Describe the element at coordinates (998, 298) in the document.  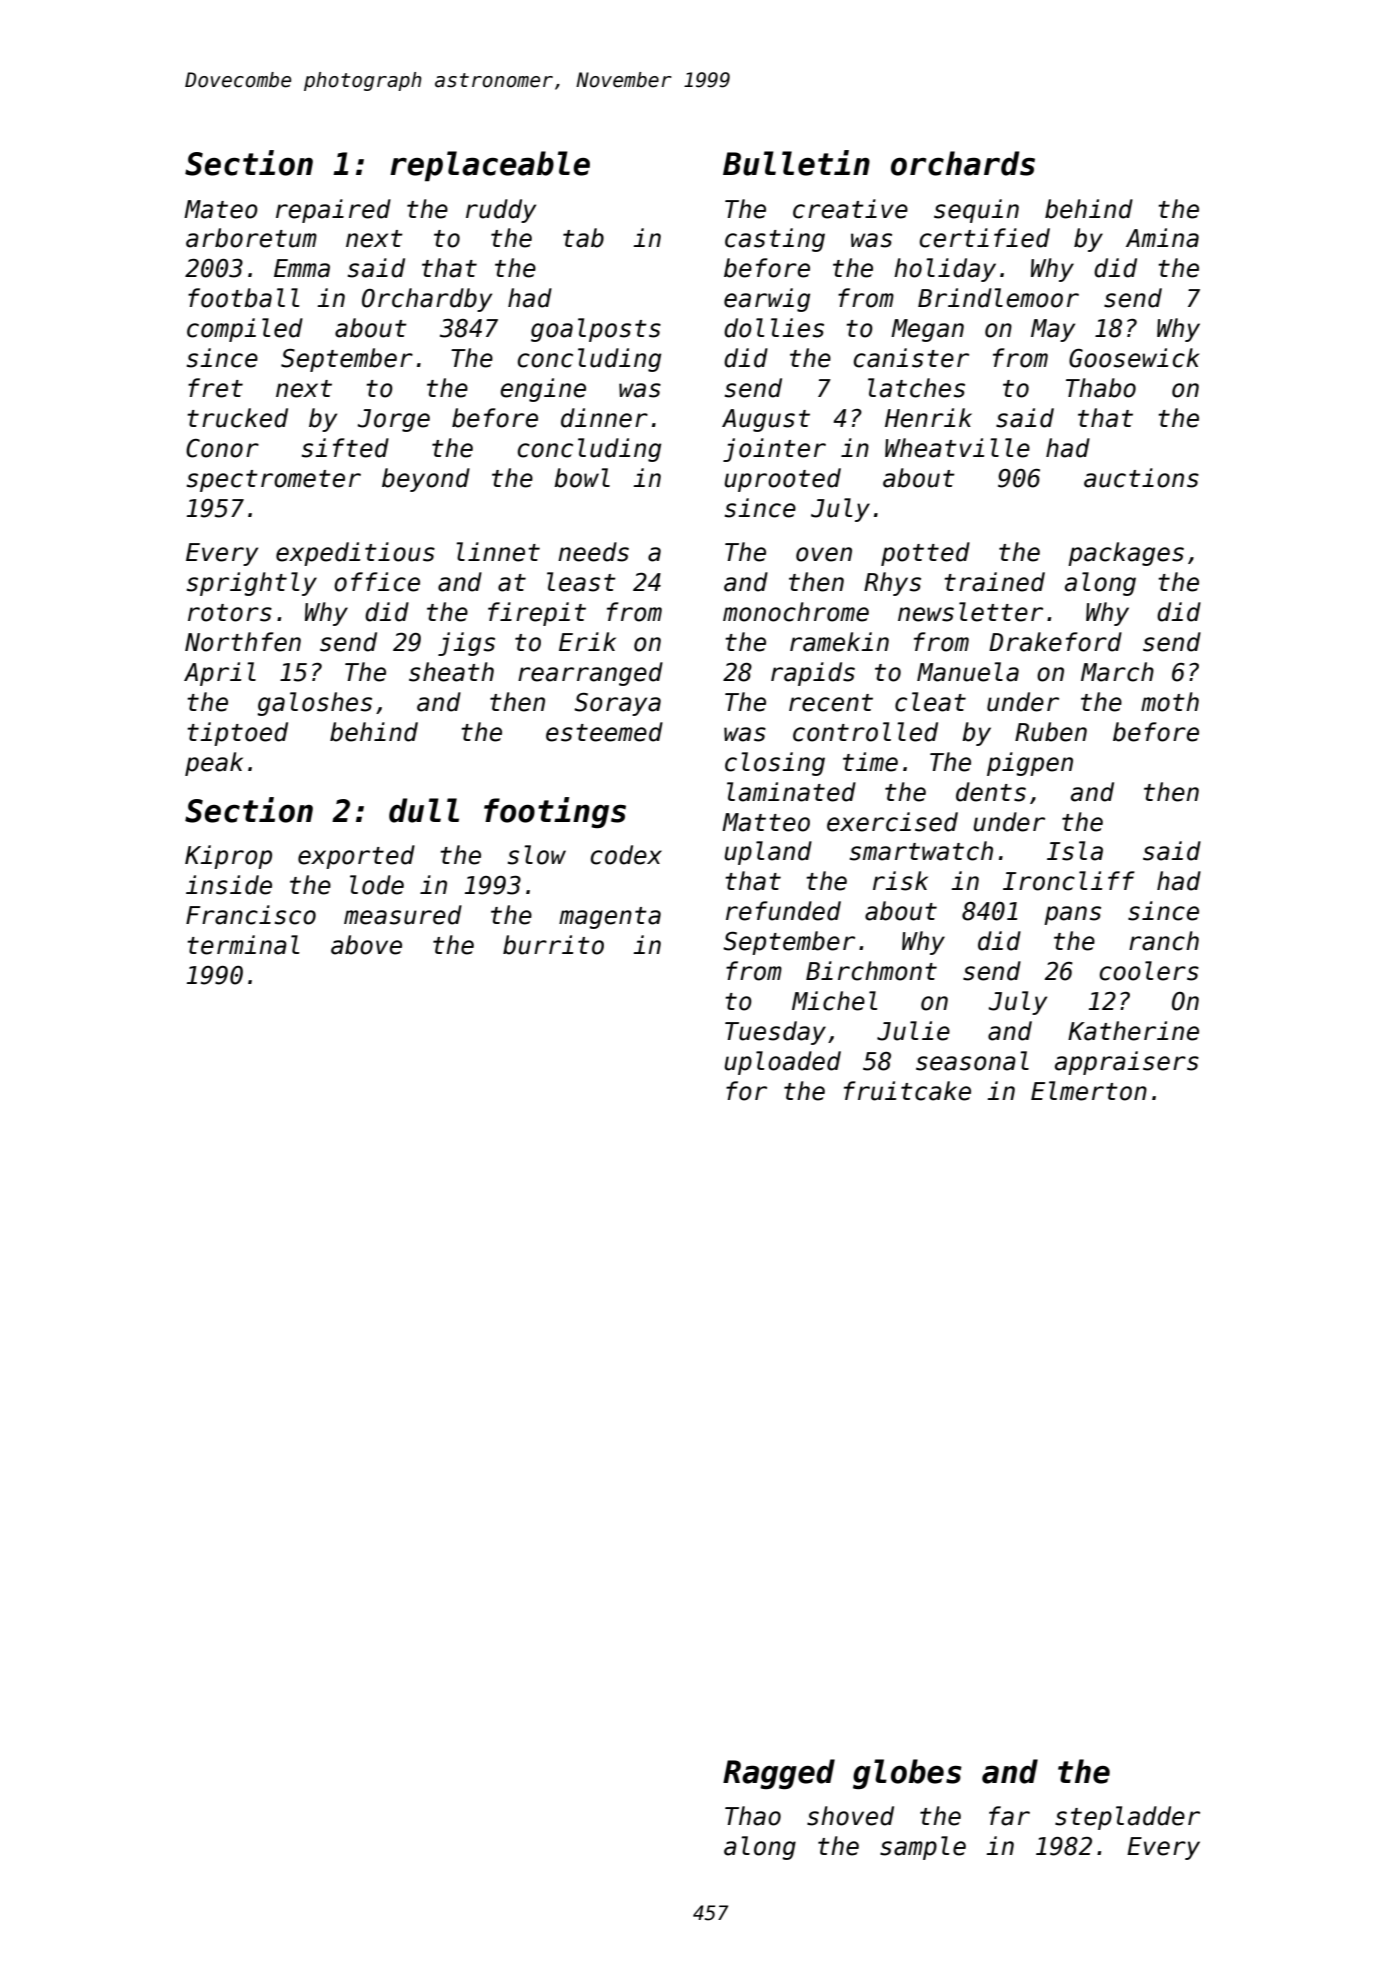
I see `Brindlemoor` at that location.
